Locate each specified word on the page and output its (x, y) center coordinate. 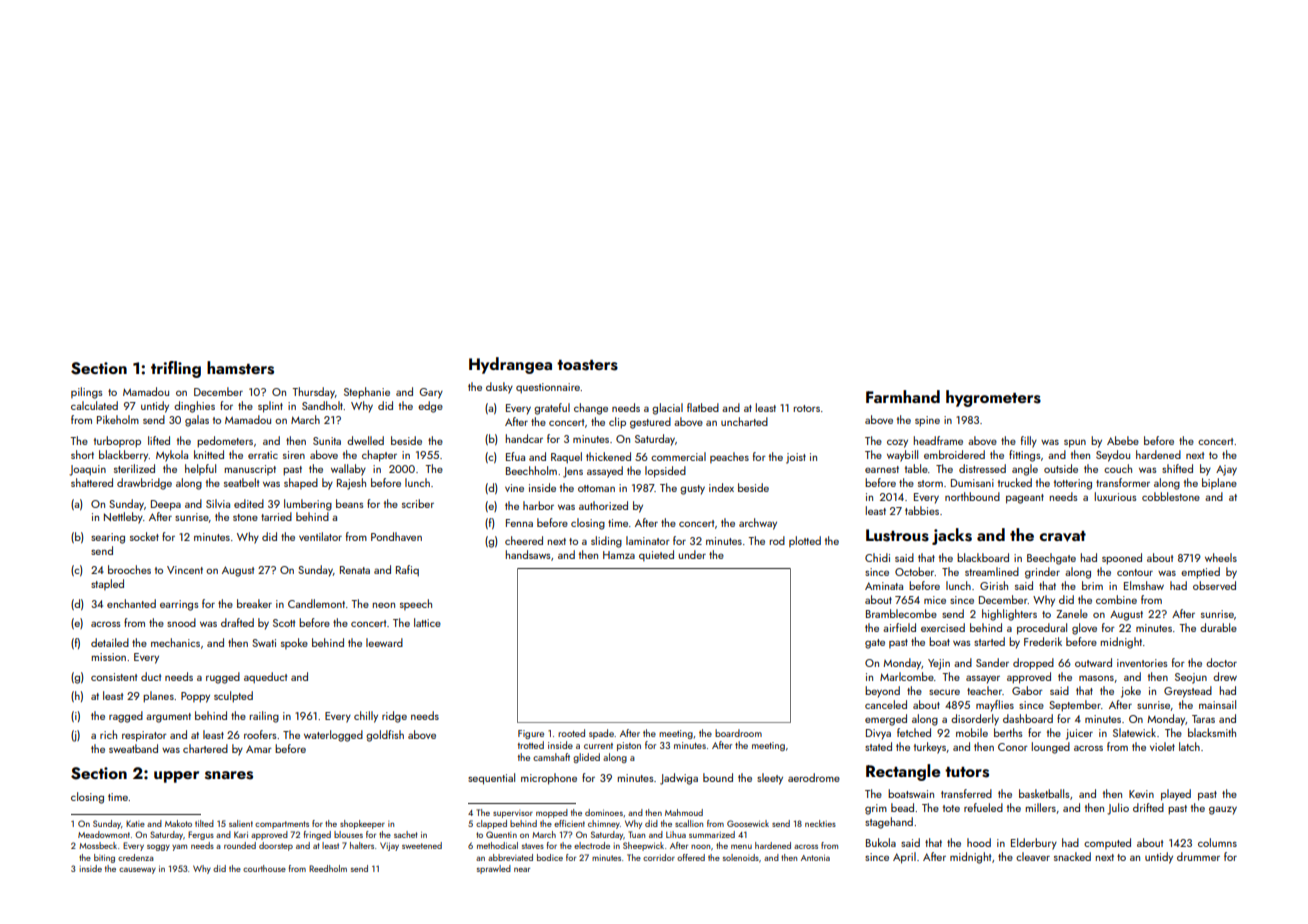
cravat (1063, 536)
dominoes (604, 812)
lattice (427, 622)
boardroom (738, 733)
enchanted (131, 603)
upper (176, 777)
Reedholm (328, 868)
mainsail (1217, 704)
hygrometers (993, 398)
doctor (1221, 662)
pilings (87, 393)
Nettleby (123, 518)
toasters (587, 365)
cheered (524, 540)
